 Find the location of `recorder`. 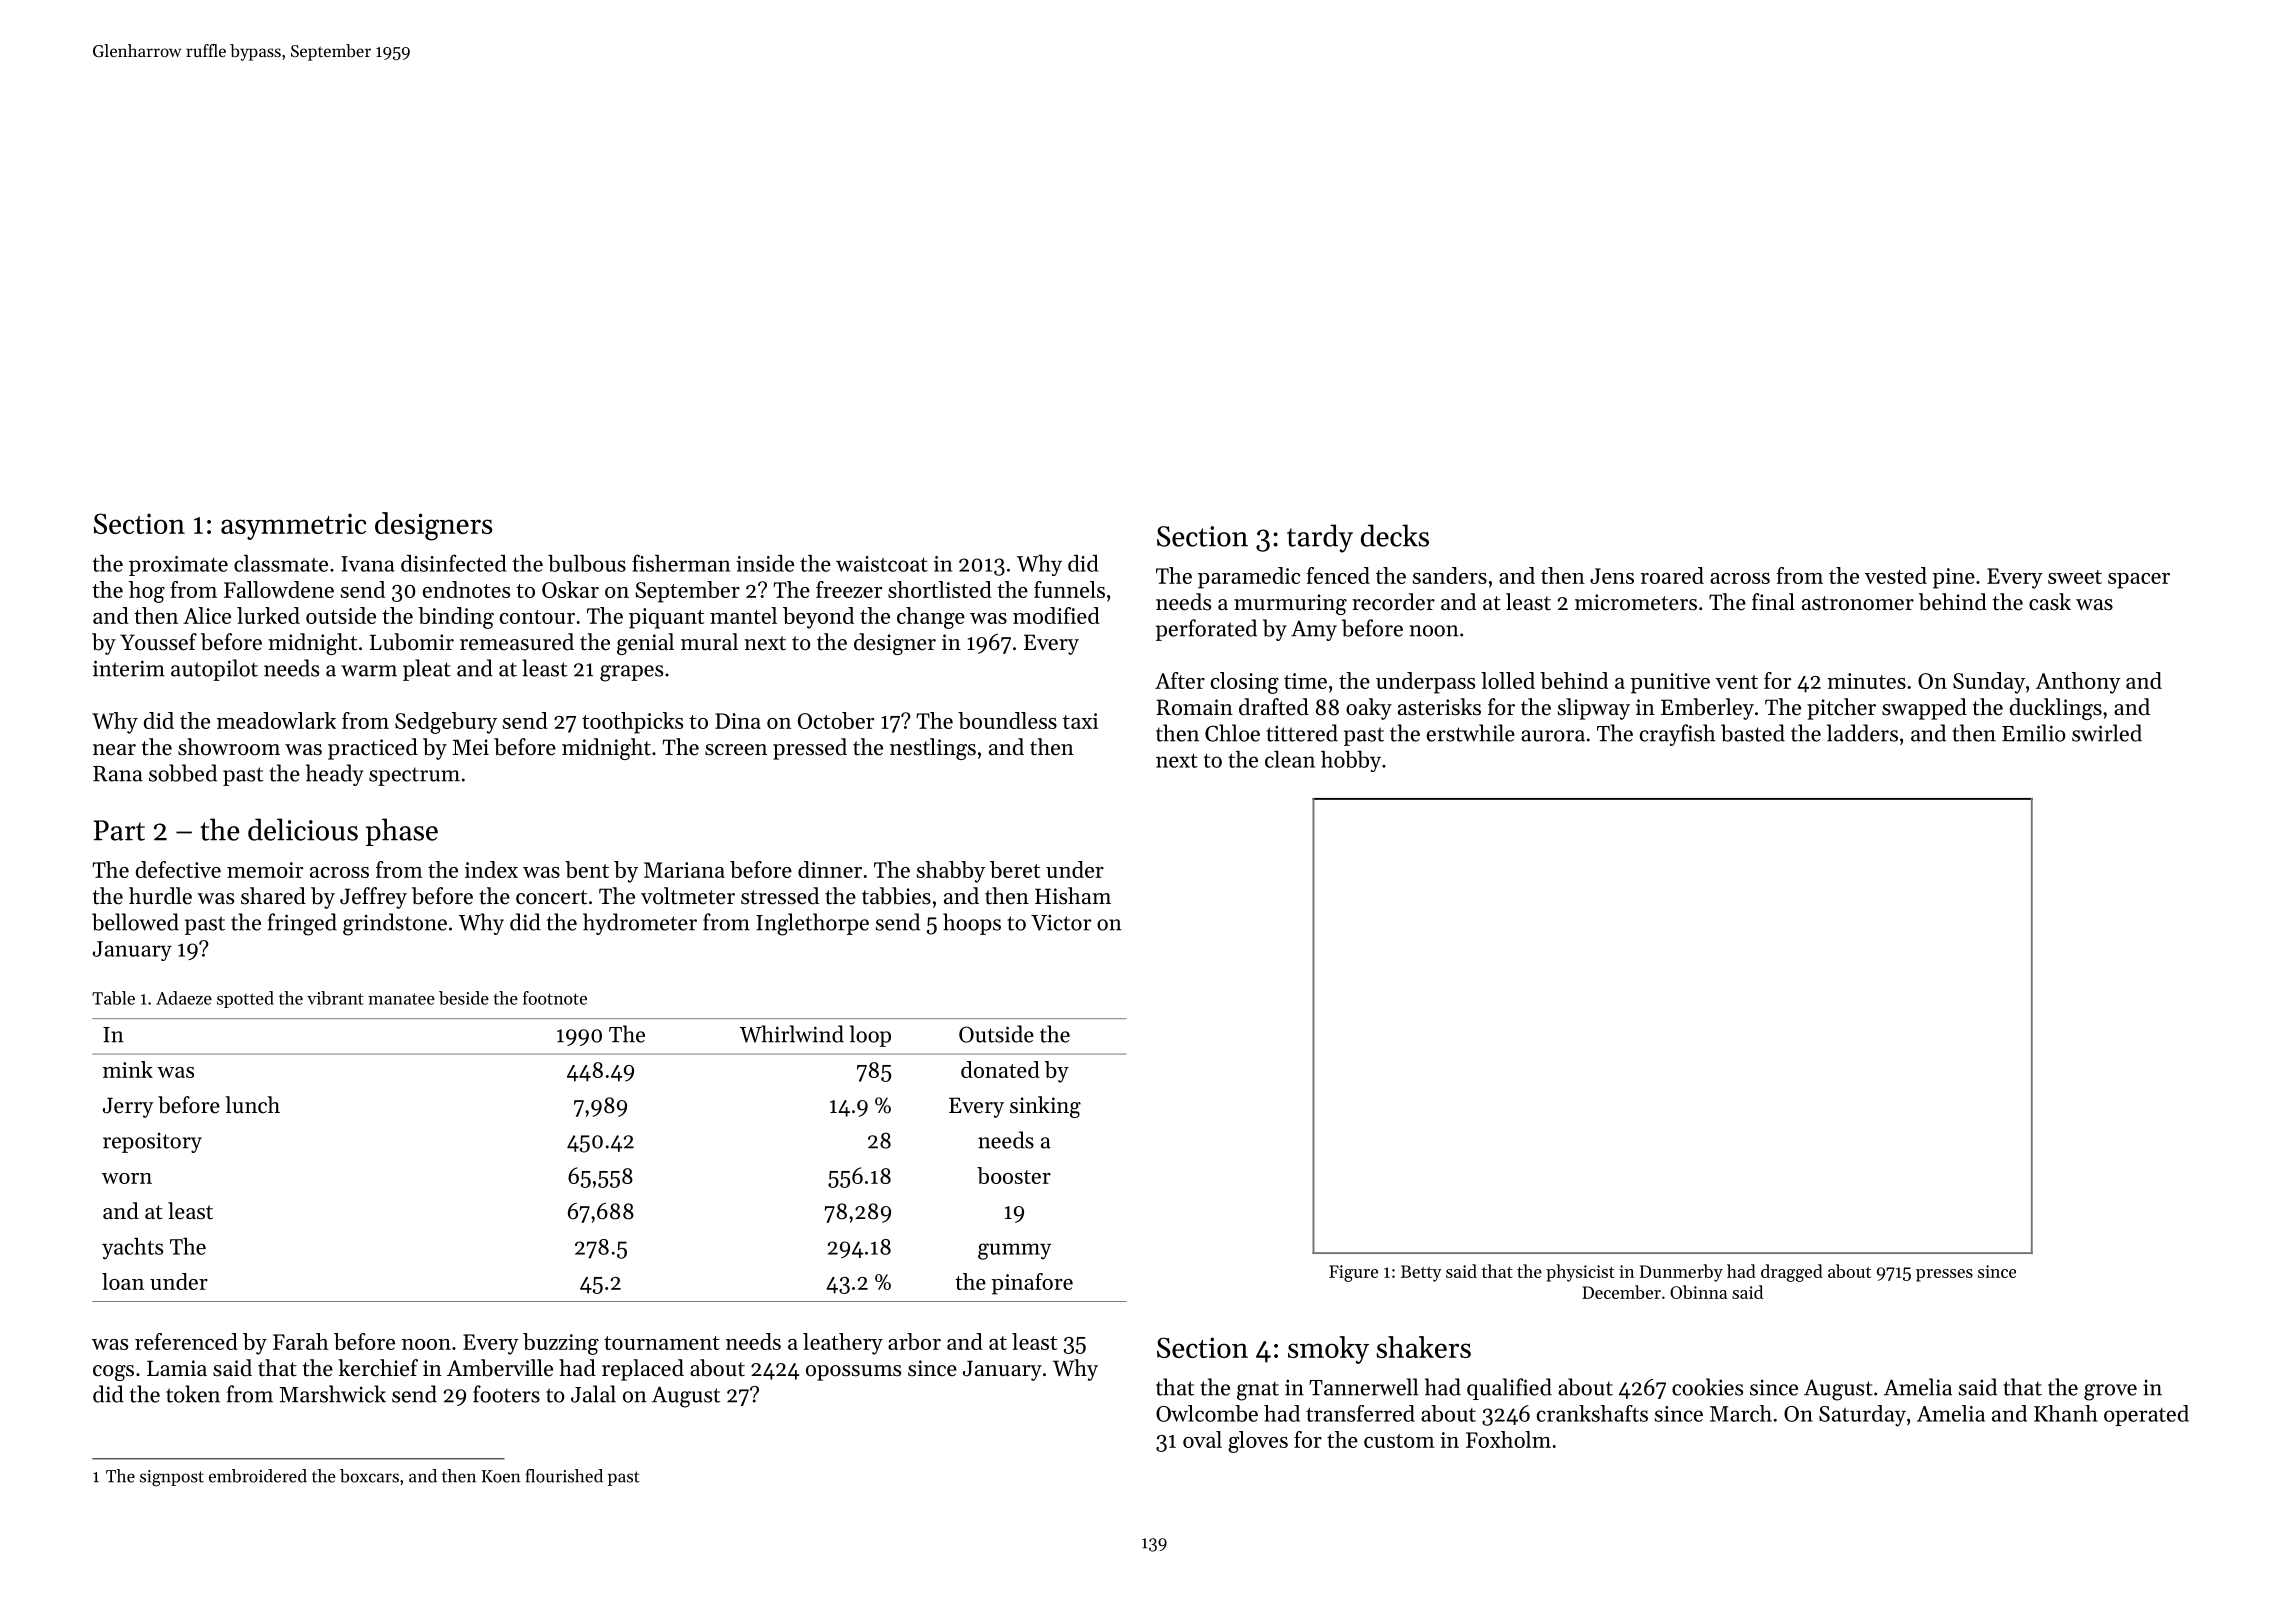

recorder is located at coordinates (1393, 602).
